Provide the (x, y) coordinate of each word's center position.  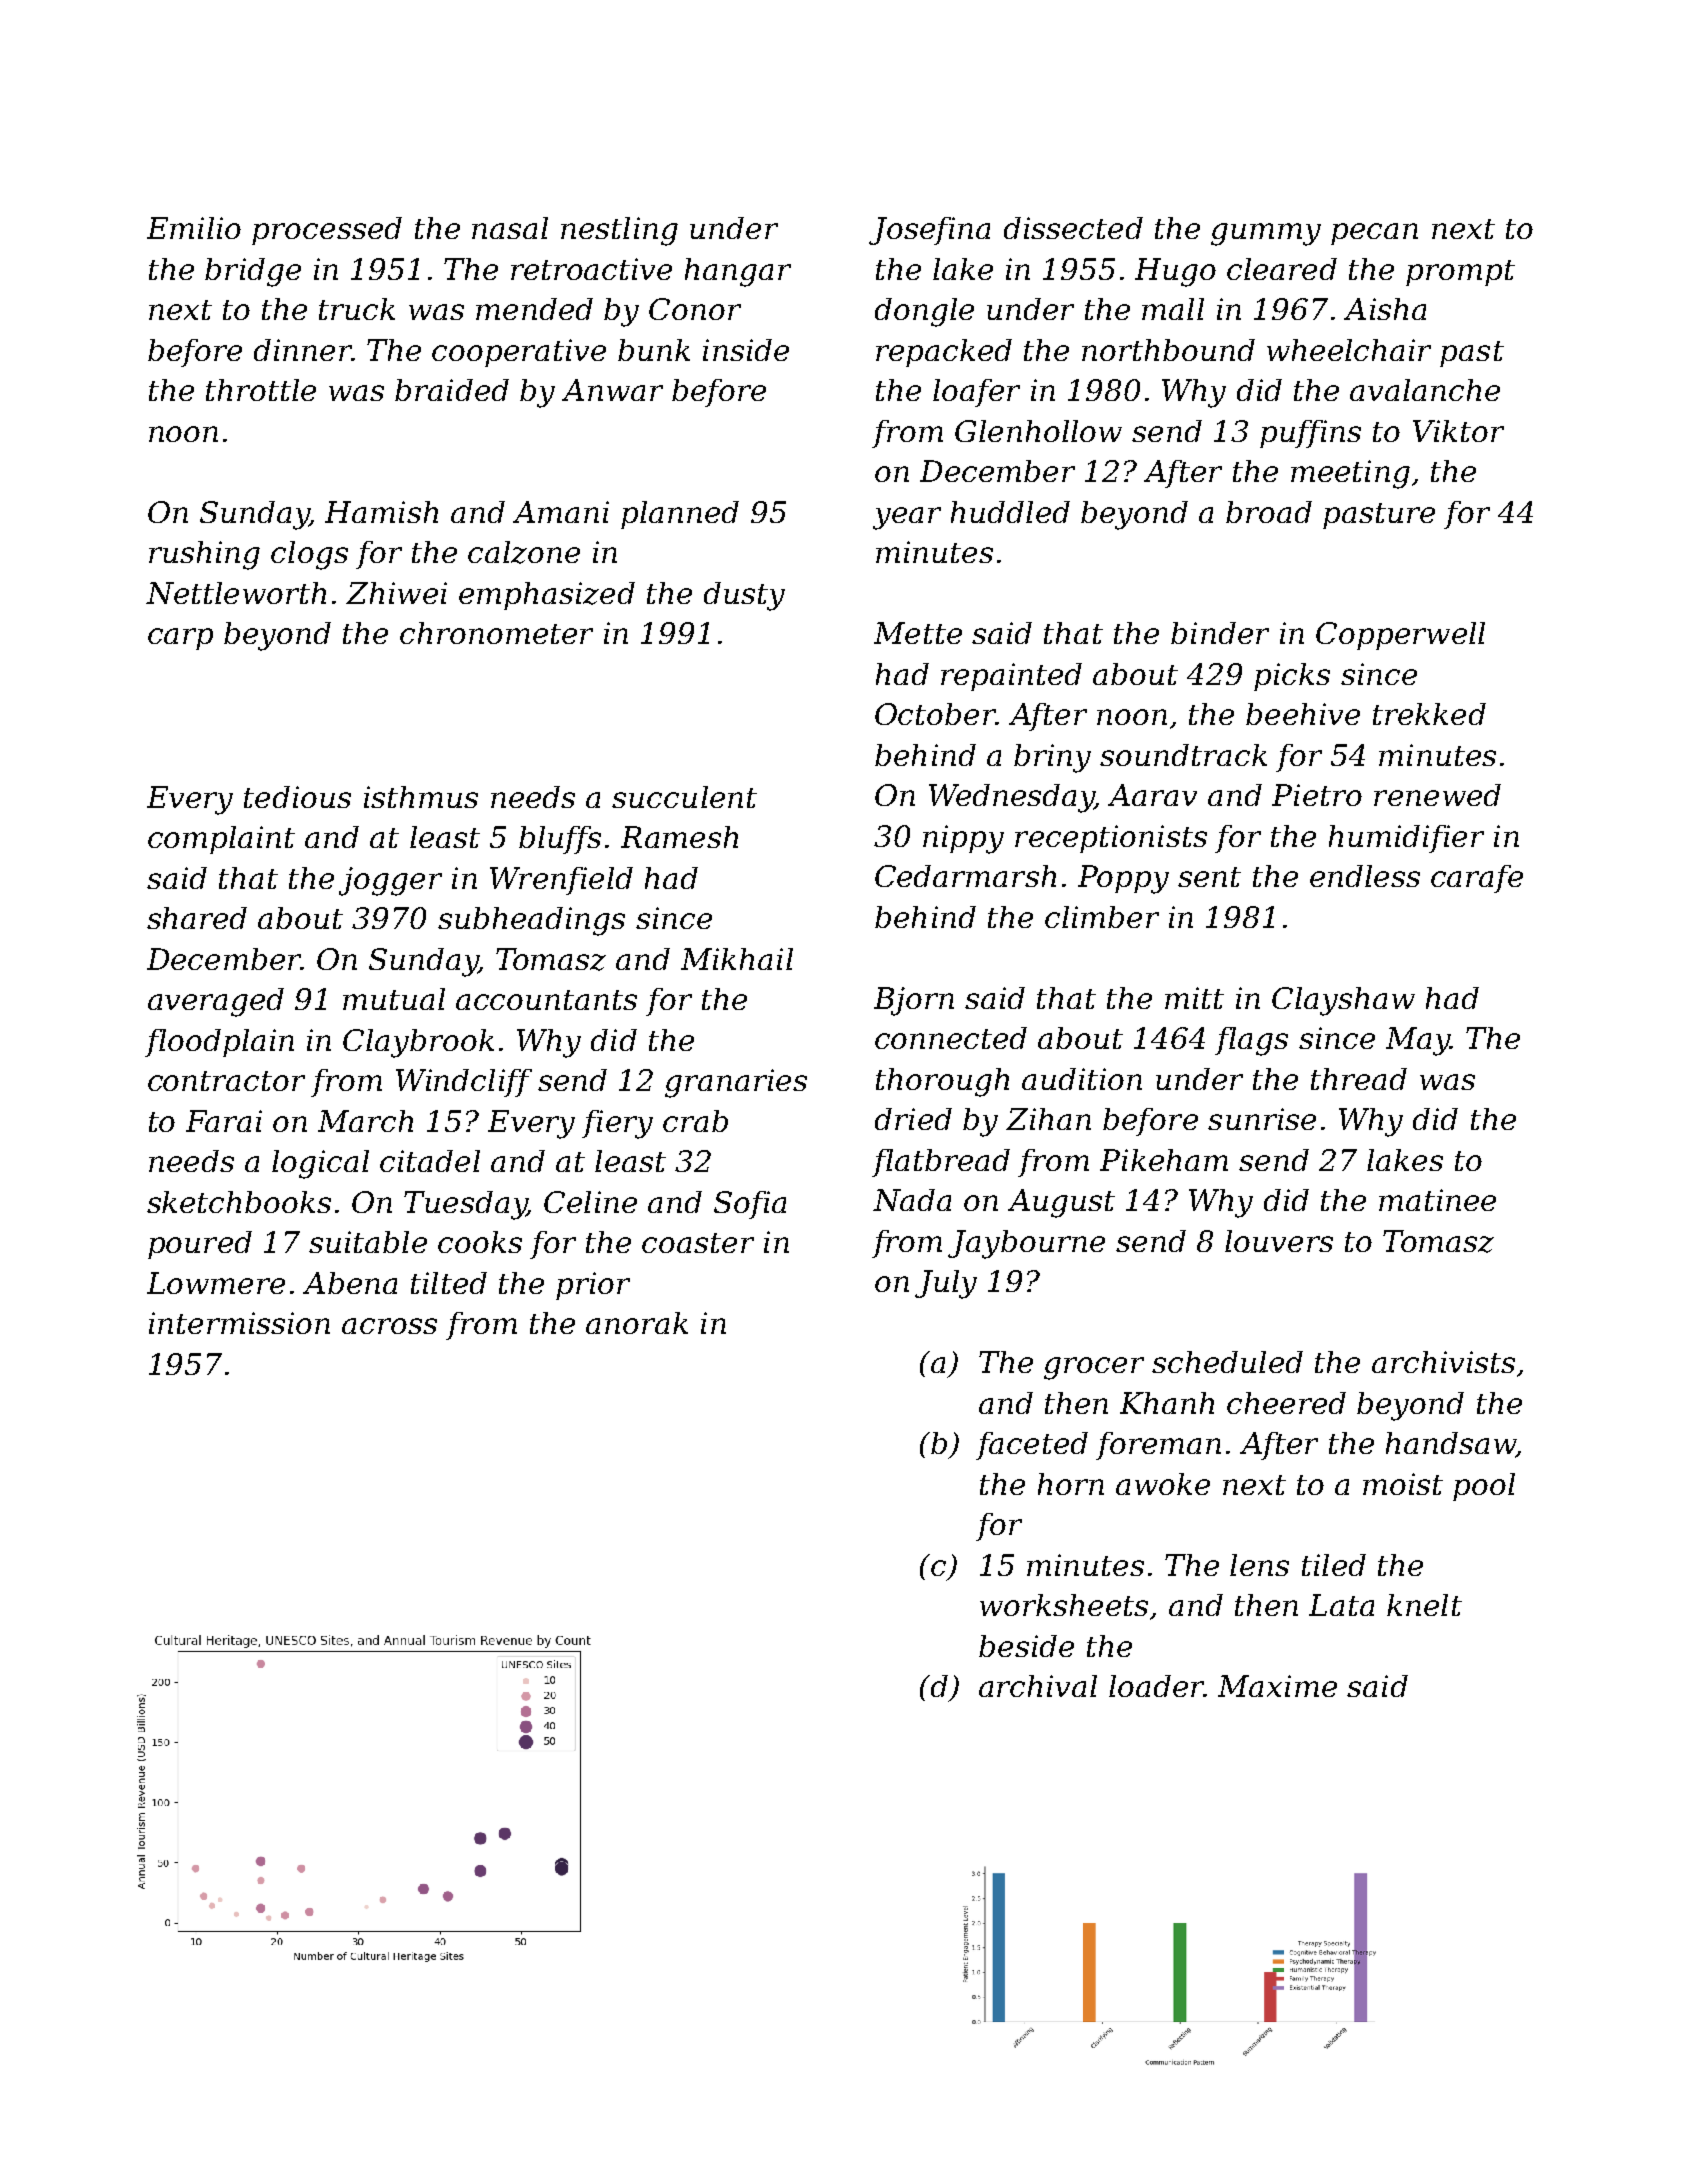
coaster (698, 1243)
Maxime (1277, 1686)
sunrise (1262, 1119)
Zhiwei (396, 593)
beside (1026, 1646)
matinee (1437, 1200)
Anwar (612, 390)
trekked (1429, 714)
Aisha (1385, 309)
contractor (226, 1081)
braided (452, 390)
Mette (918, 633)
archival (1038, 1686)
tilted (449, 1283)
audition (1082, 1079)
